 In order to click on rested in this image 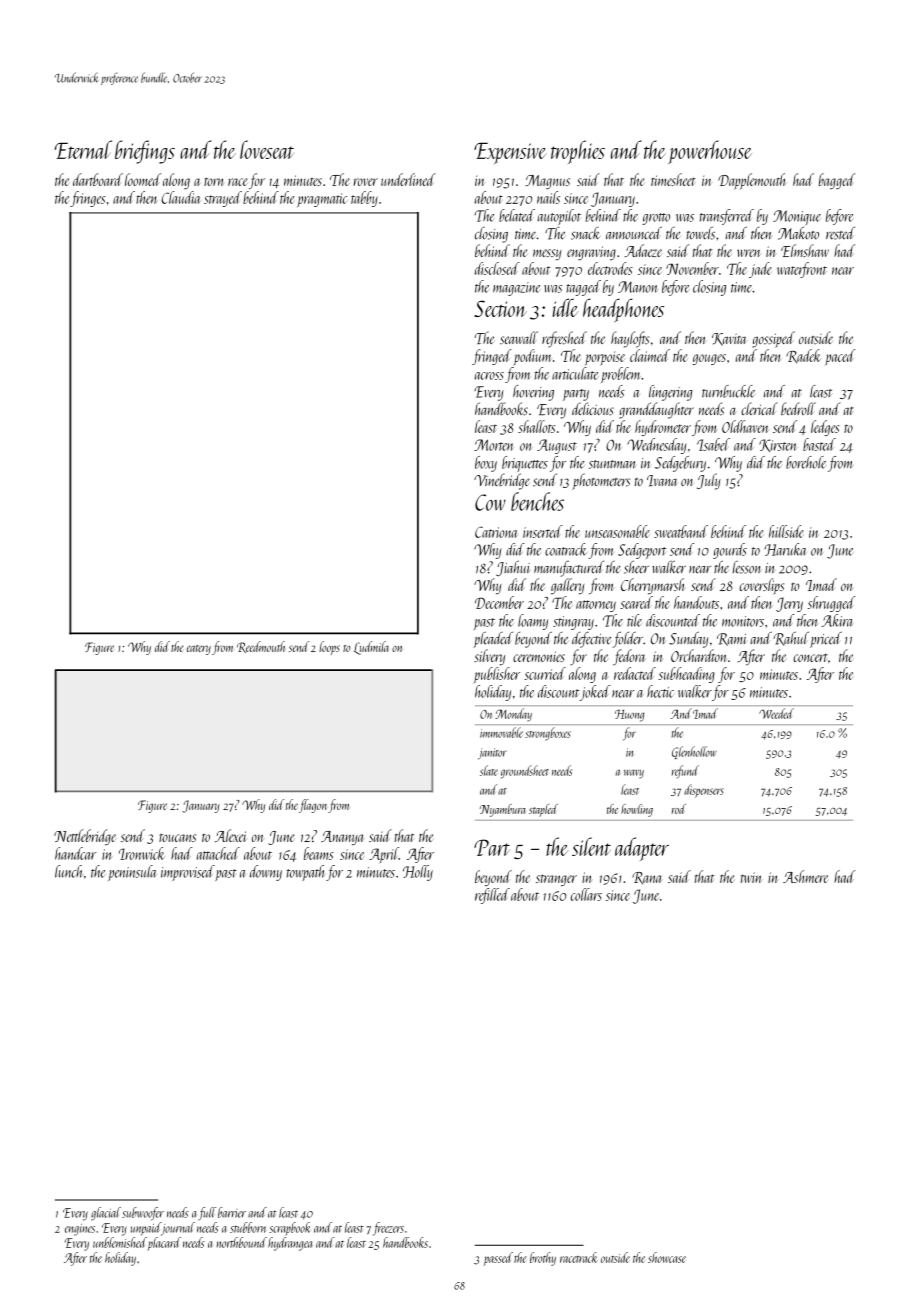, I will do `click(840, 233)`.
